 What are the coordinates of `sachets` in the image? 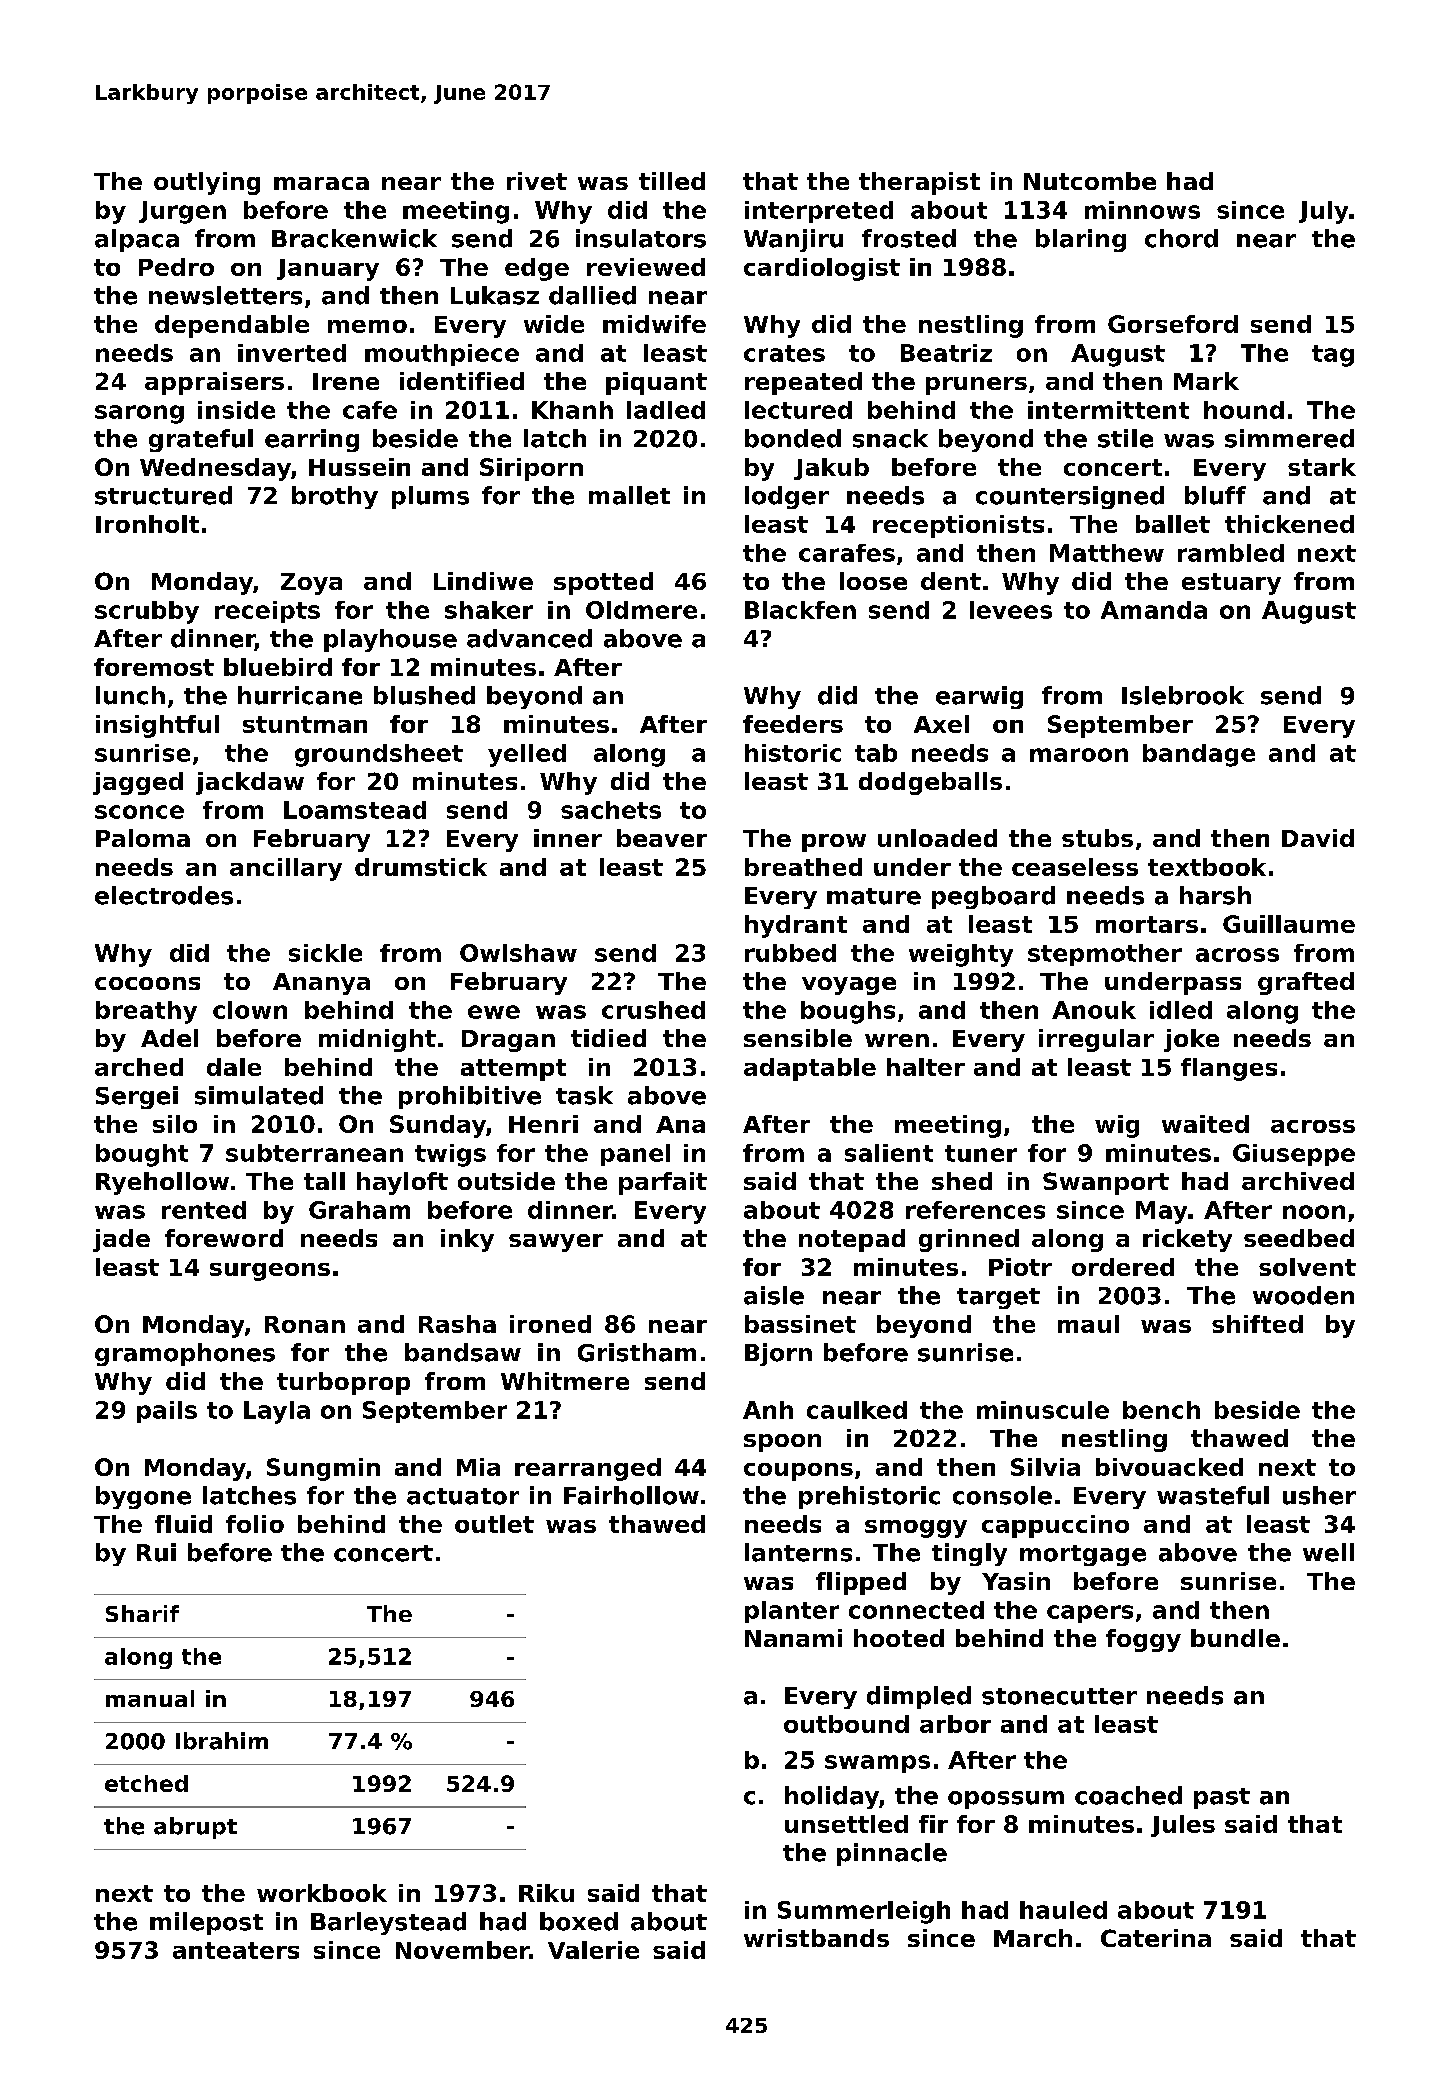 It's located at (611, 810).
